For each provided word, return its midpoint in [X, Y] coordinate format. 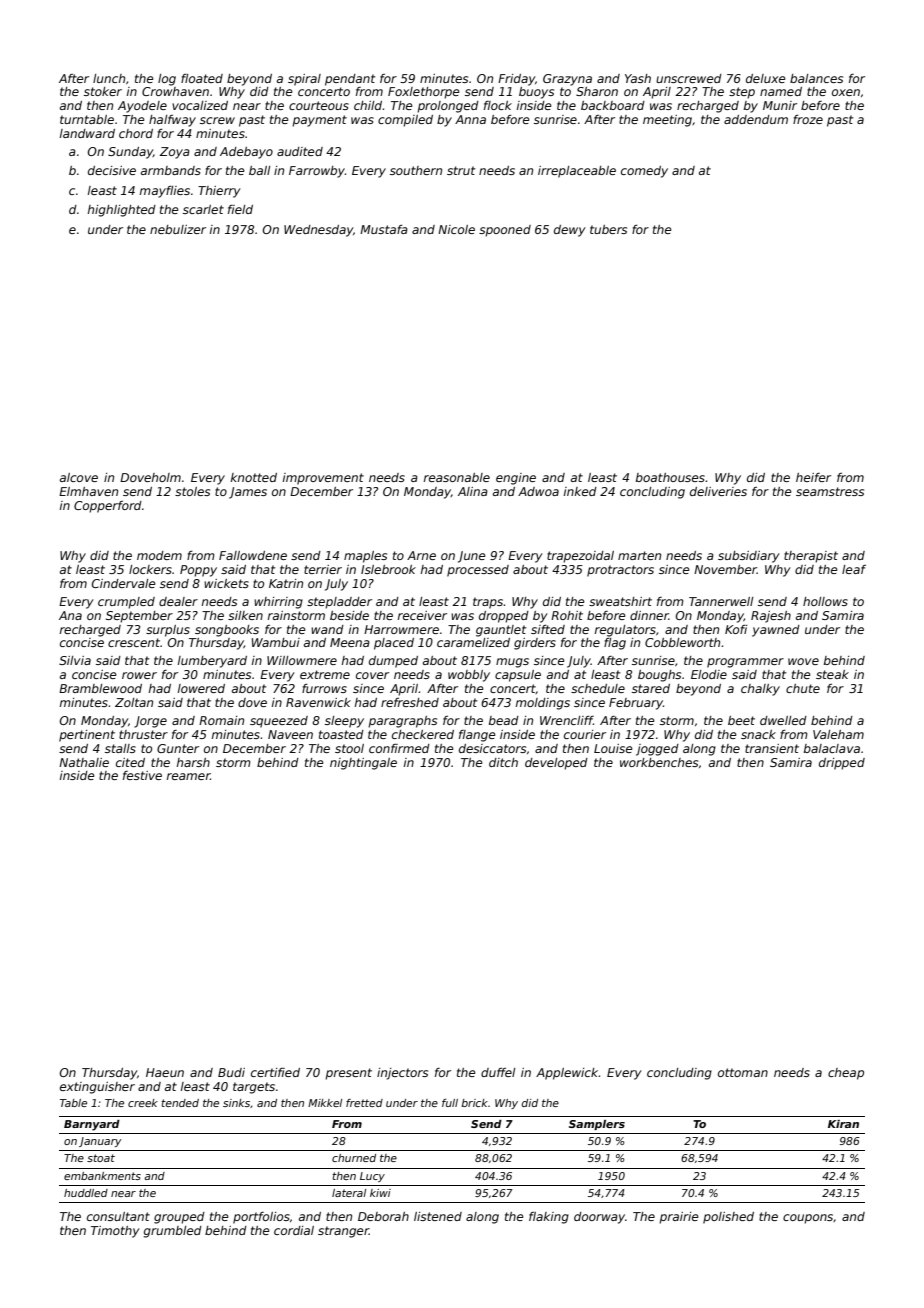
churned [354, 1158]
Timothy [115, 1232]
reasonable [457, 477]
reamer [188, 776]
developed [556, 764]
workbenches [659, 762]
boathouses [670, 477]
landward [87, 133]
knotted [254, 477]
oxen [846, 92]
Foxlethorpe [424, 93]
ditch [503, 762]
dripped [842, 764]
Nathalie [84, 762]
